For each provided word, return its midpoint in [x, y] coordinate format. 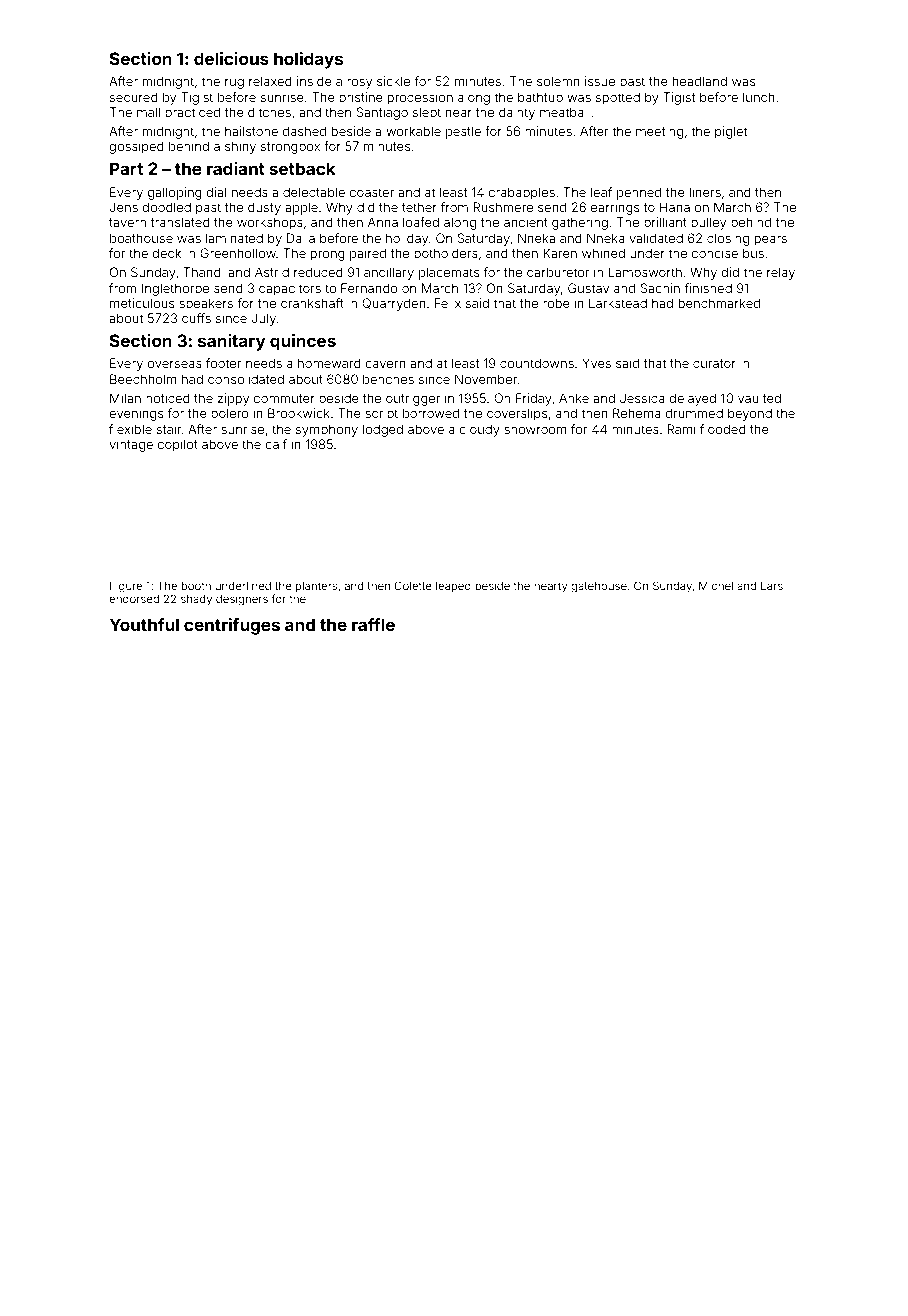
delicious [231, 58]
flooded [723, 429]
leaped [453, 587]
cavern [385, 364]
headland [700, 81]
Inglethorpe [175, 289]
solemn [558, 81]
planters [316, 587]
